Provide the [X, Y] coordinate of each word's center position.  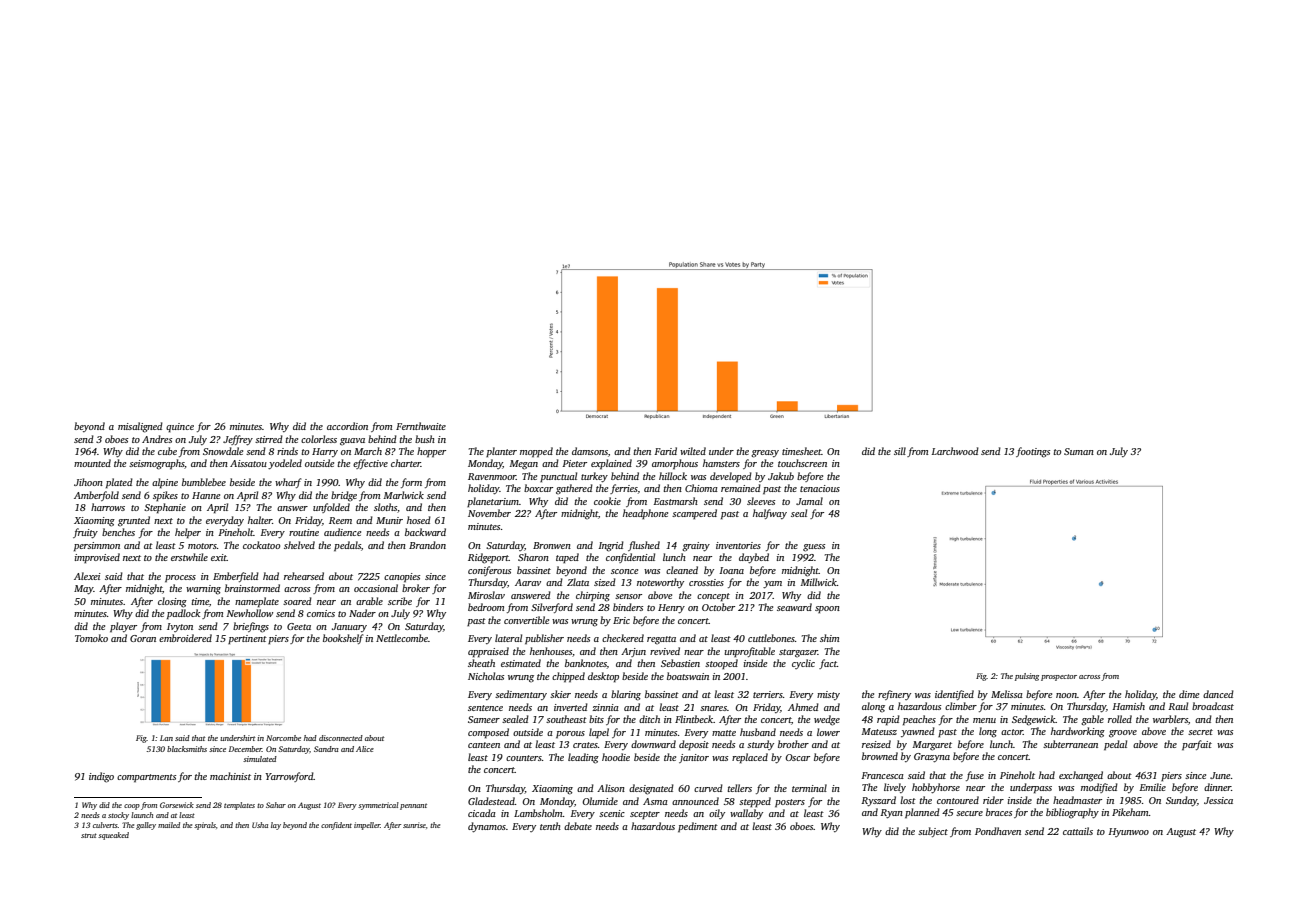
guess [814, 548]
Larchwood [955, 451]
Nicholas [486, 676]
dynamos [487, 827]
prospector [1059, 677]
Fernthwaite [421, 426]
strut [89, 835]
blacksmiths [187, 749]
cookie [607, 501]
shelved [299, 545]
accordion [347, 426]
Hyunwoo [1128, 832]
